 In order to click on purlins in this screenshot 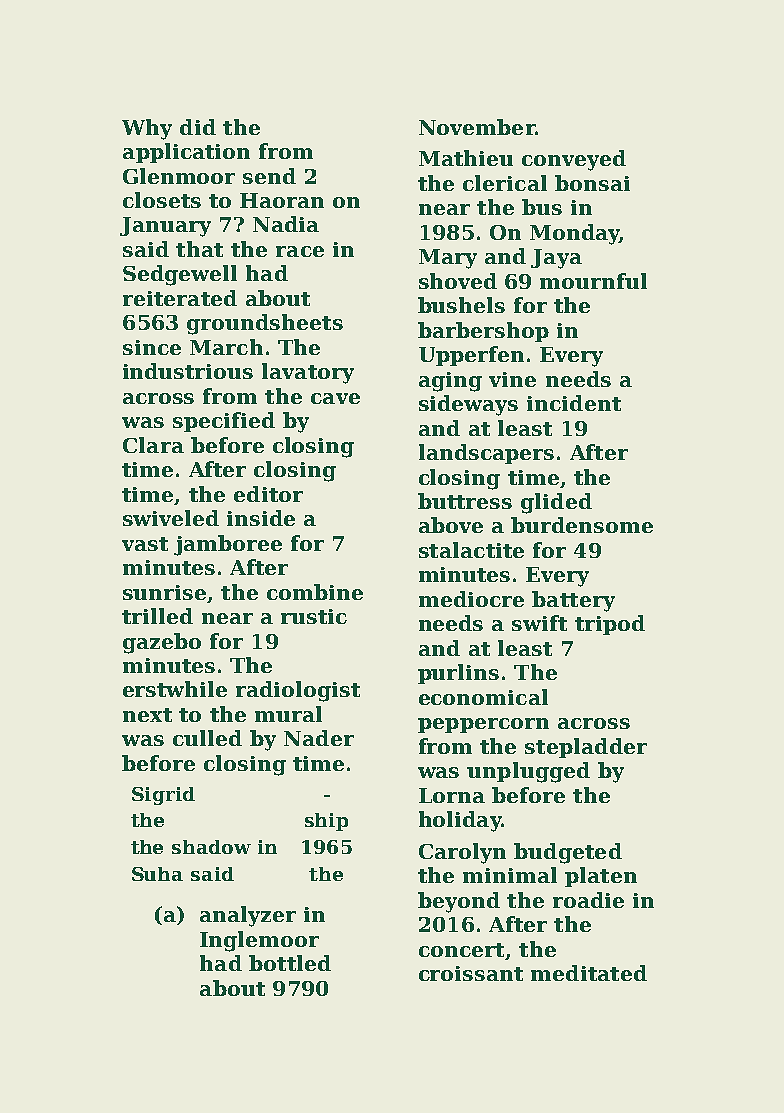, I will do `click(458, 674)`.
